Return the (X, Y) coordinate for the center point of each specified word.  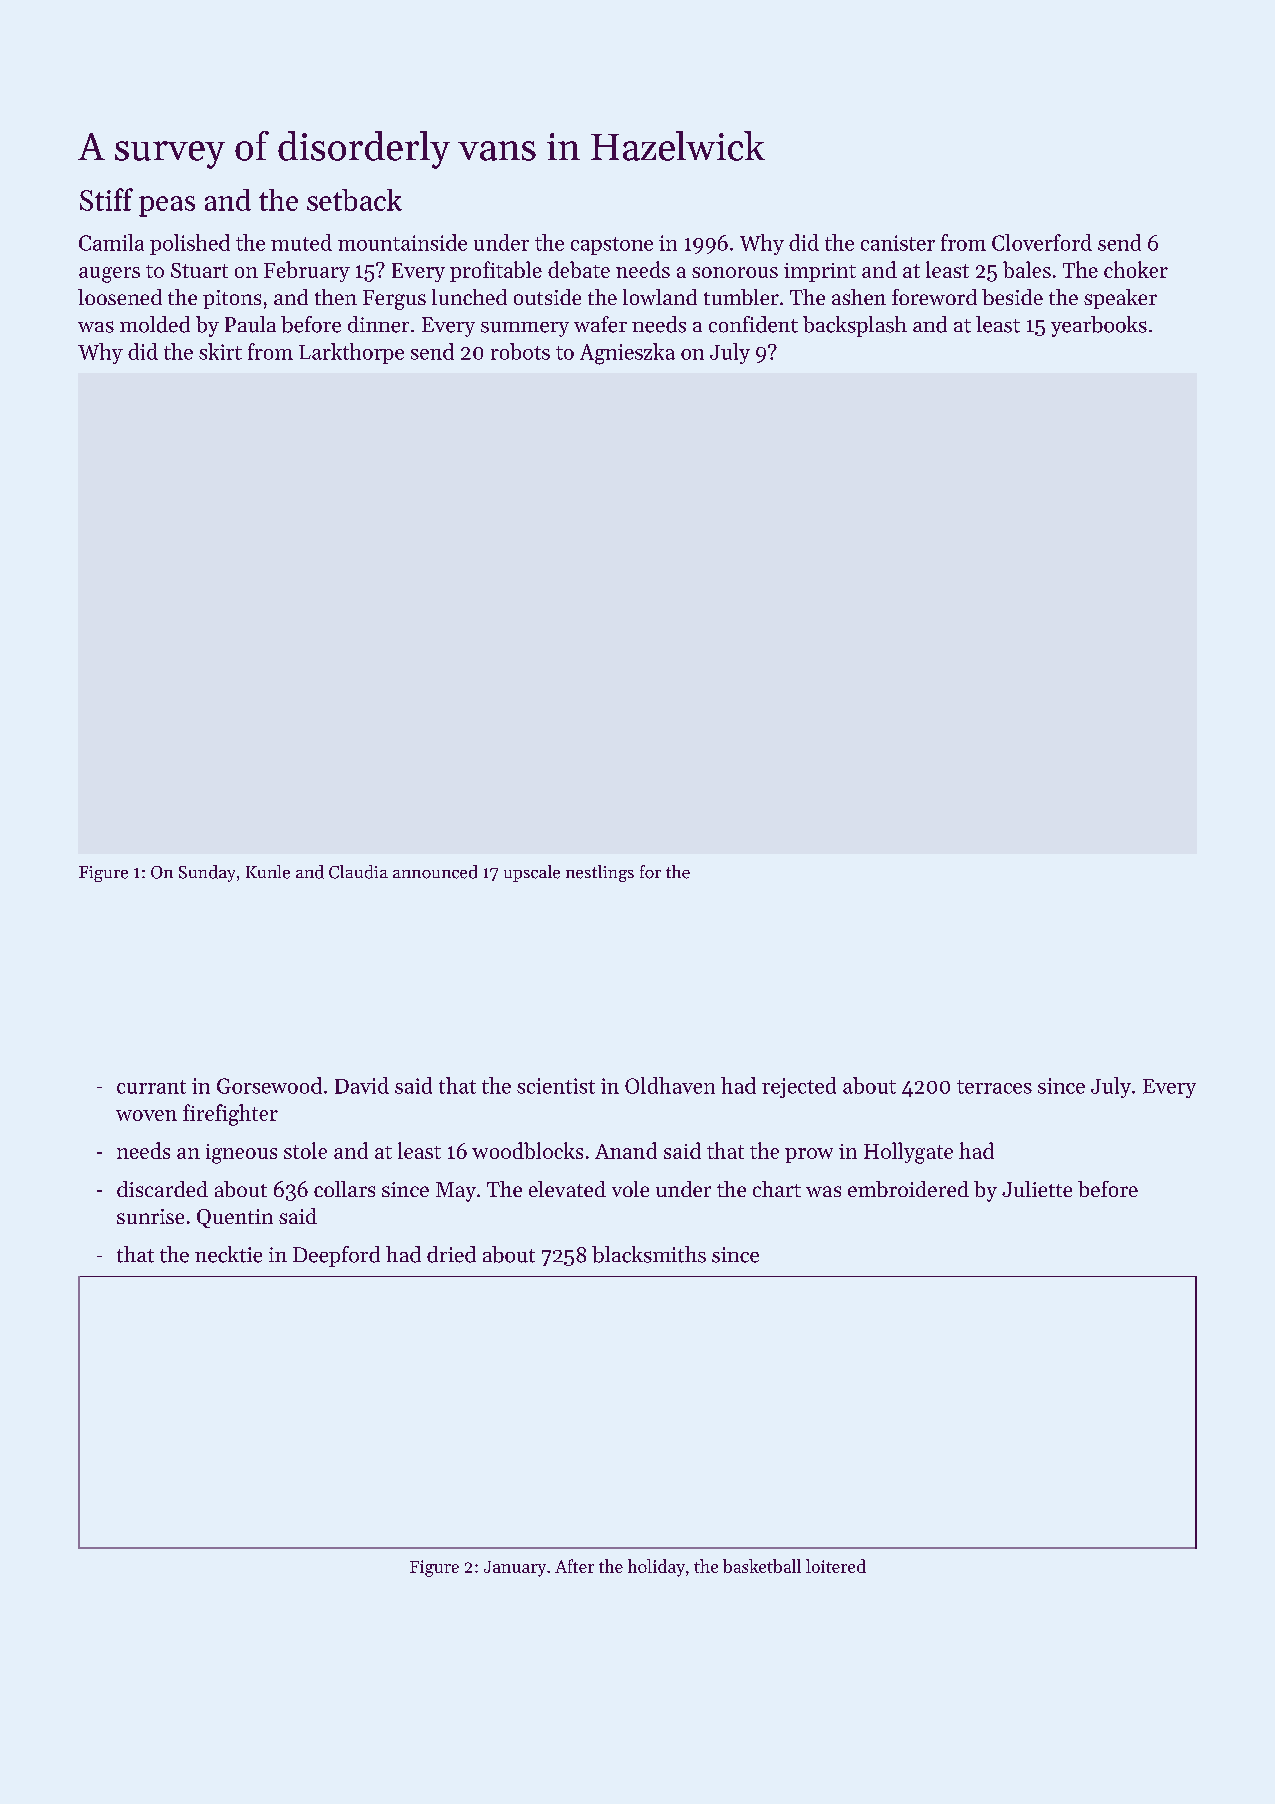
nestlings (600, 873)
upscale (532, 873)
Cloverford (1042, 242)
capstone (612, 246)
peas (167, 206)
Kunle (268, 872)
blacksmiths (649, 1254)
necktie (228, 1254)
